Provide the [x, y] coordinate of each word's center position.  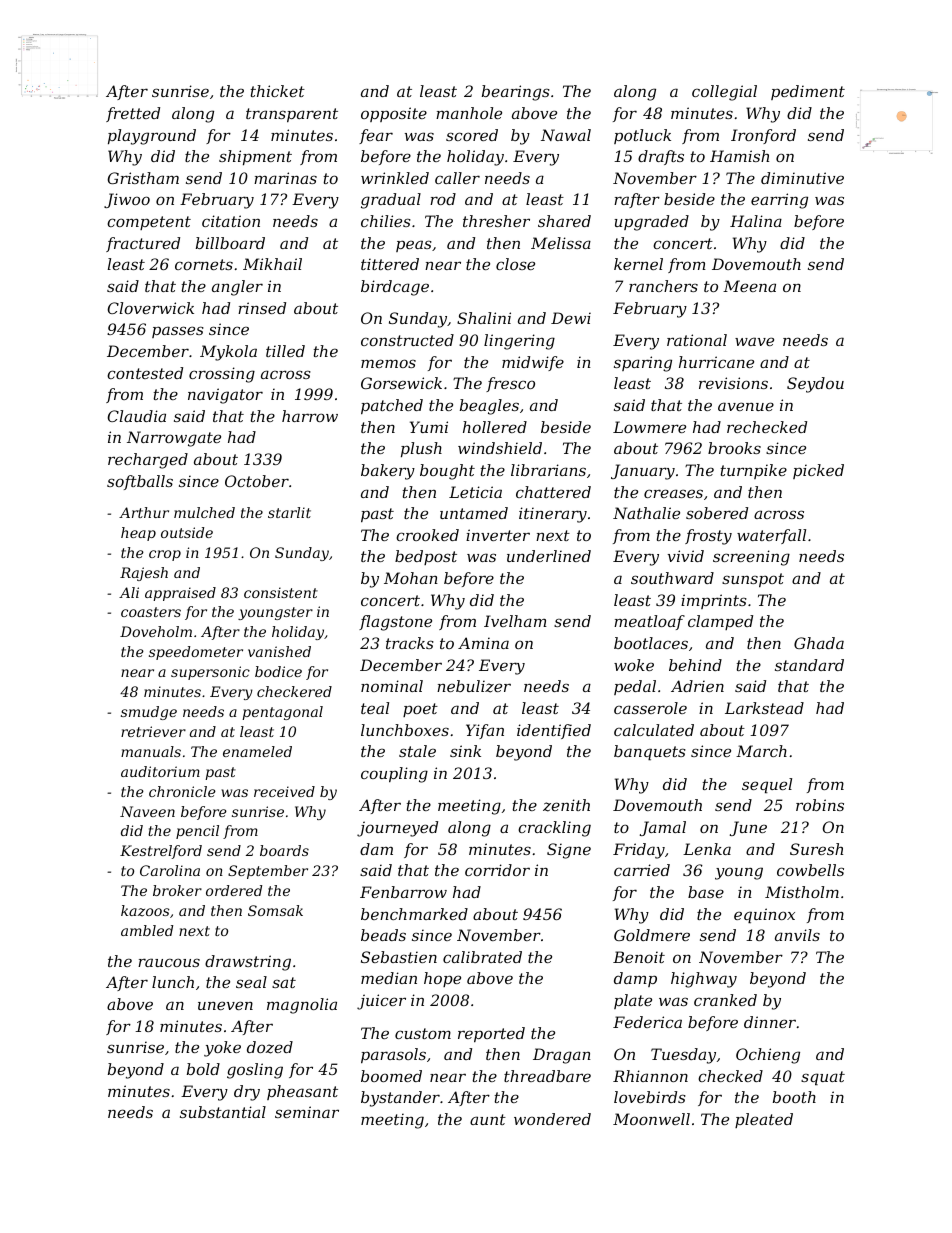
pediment [808, 92]
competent [149, 223]
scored [472, 135]
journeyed [397, 829]
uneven [225, 1005]
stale [417, 751]
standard [809, 665]
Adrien [697, 686]
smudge [149, 713]
